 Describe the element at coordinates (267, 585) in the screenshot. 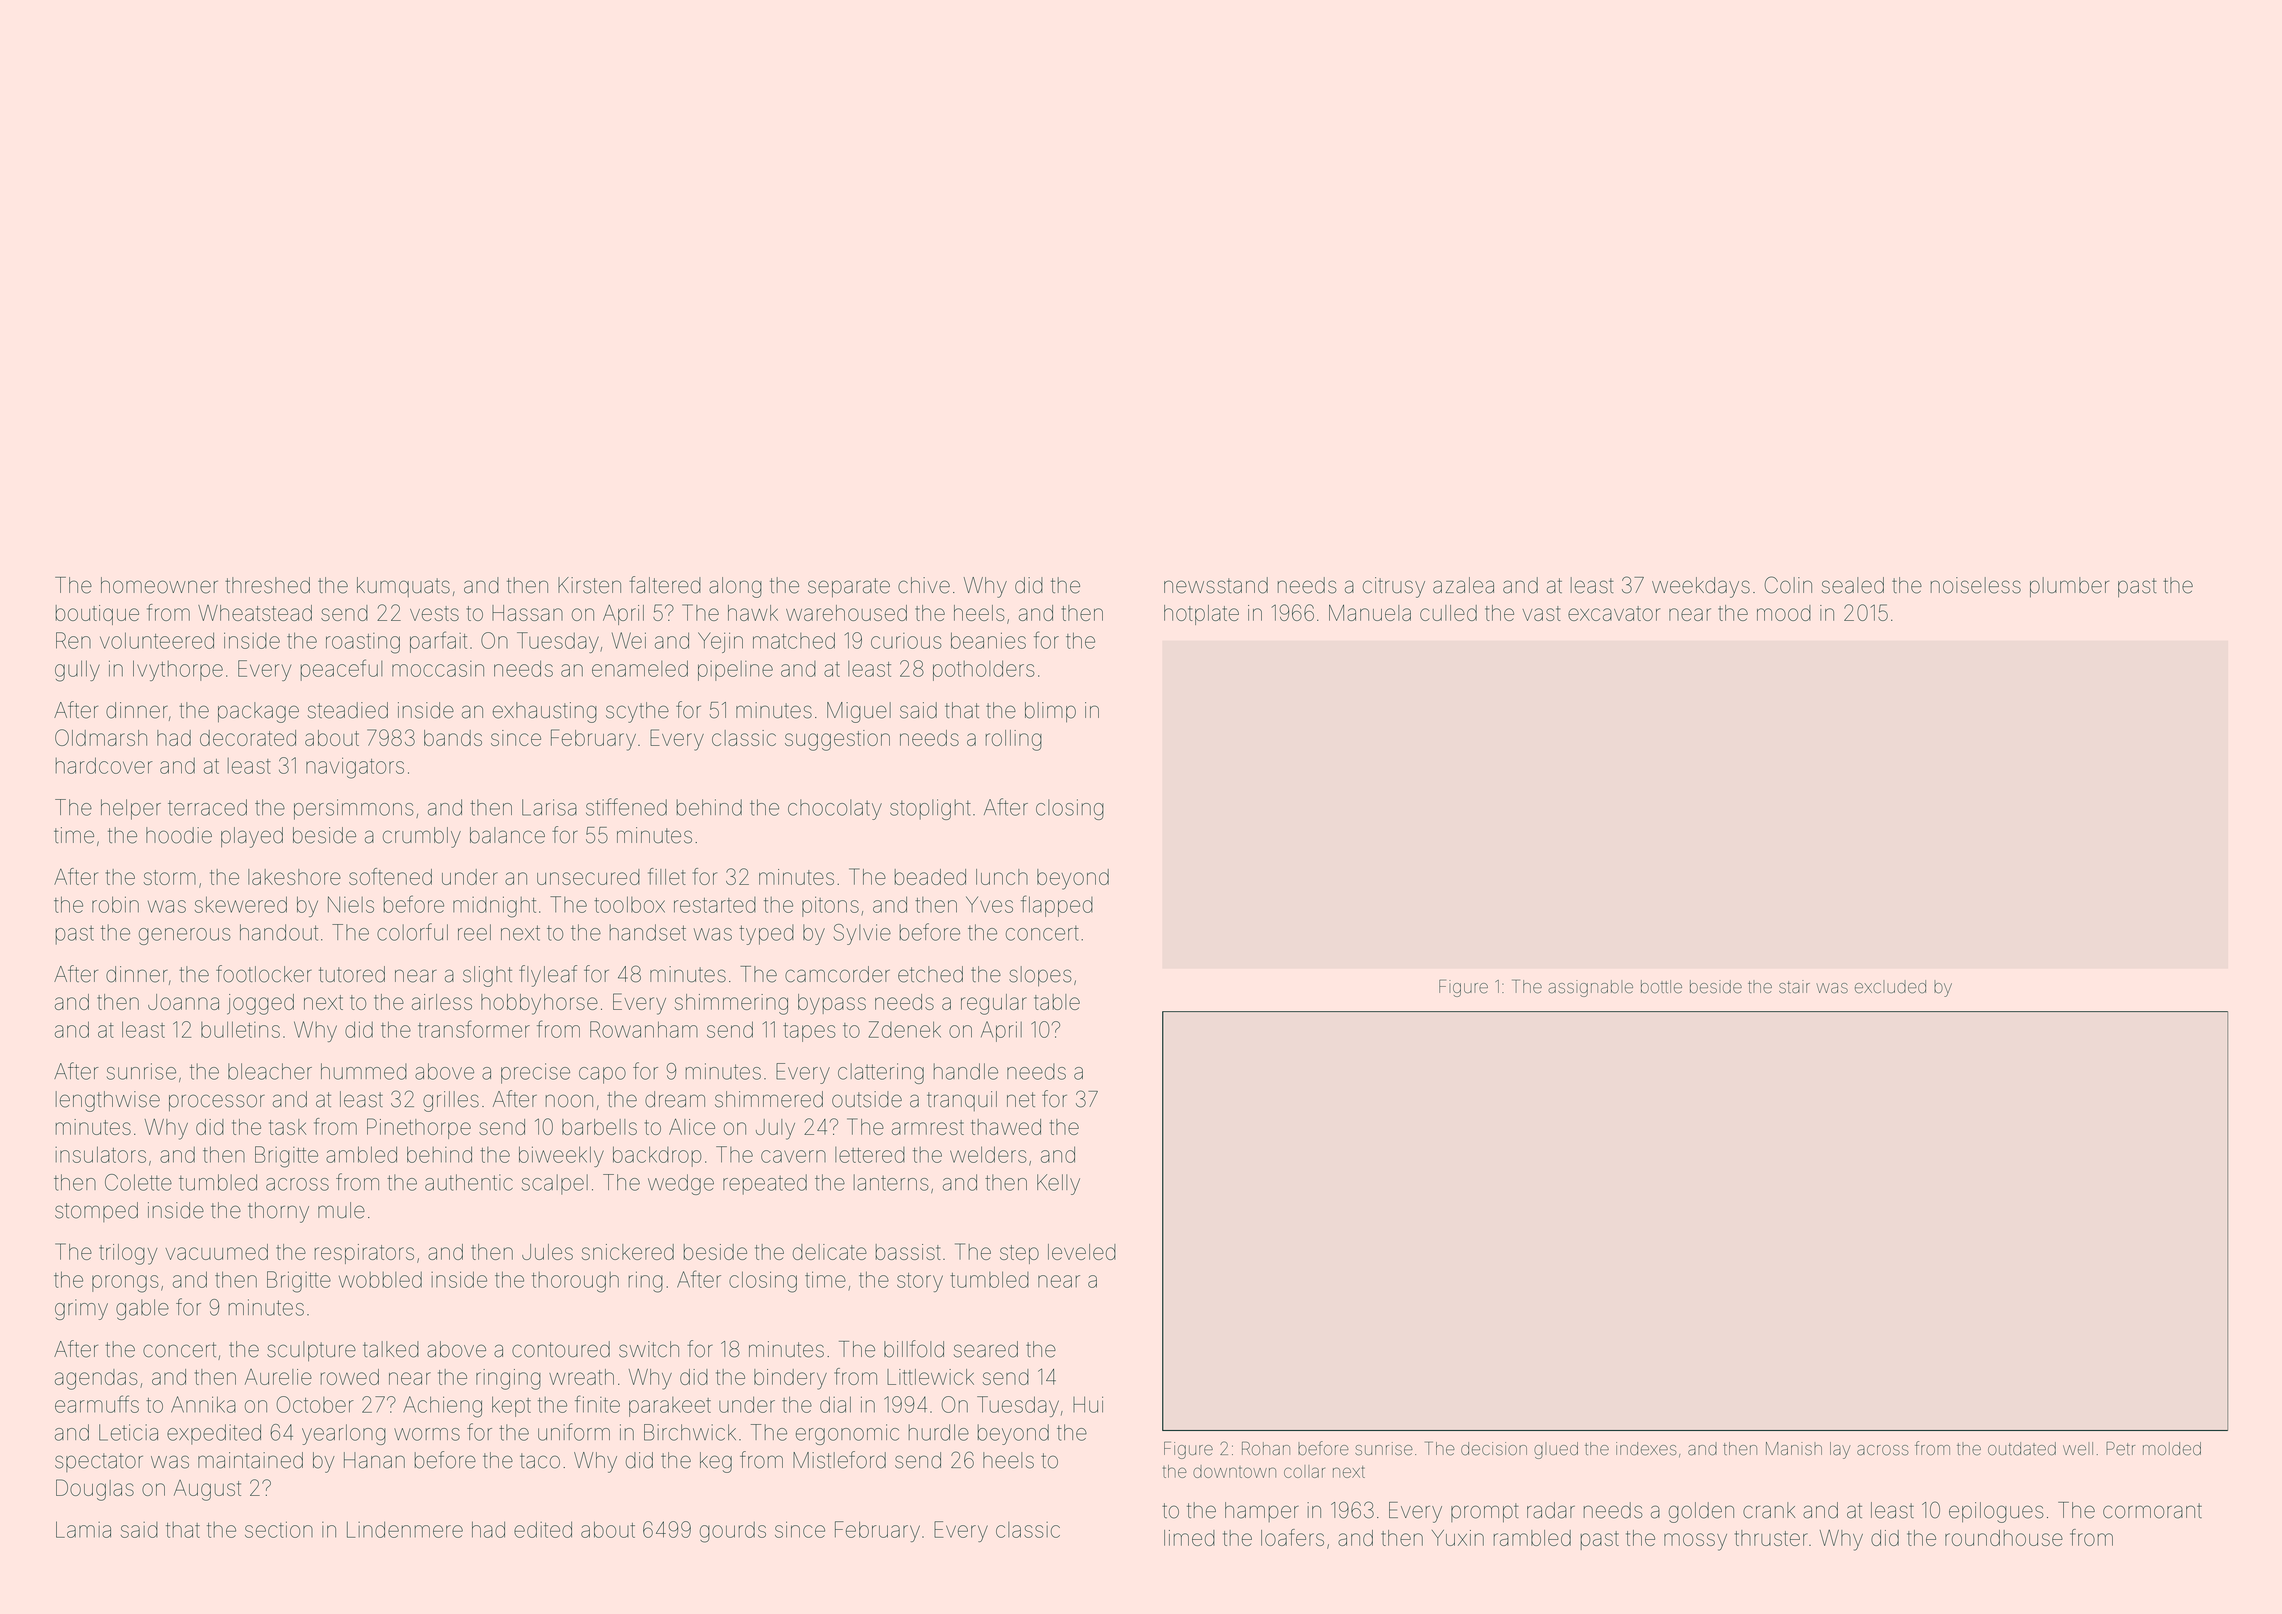

I see `threshed` at that location.
